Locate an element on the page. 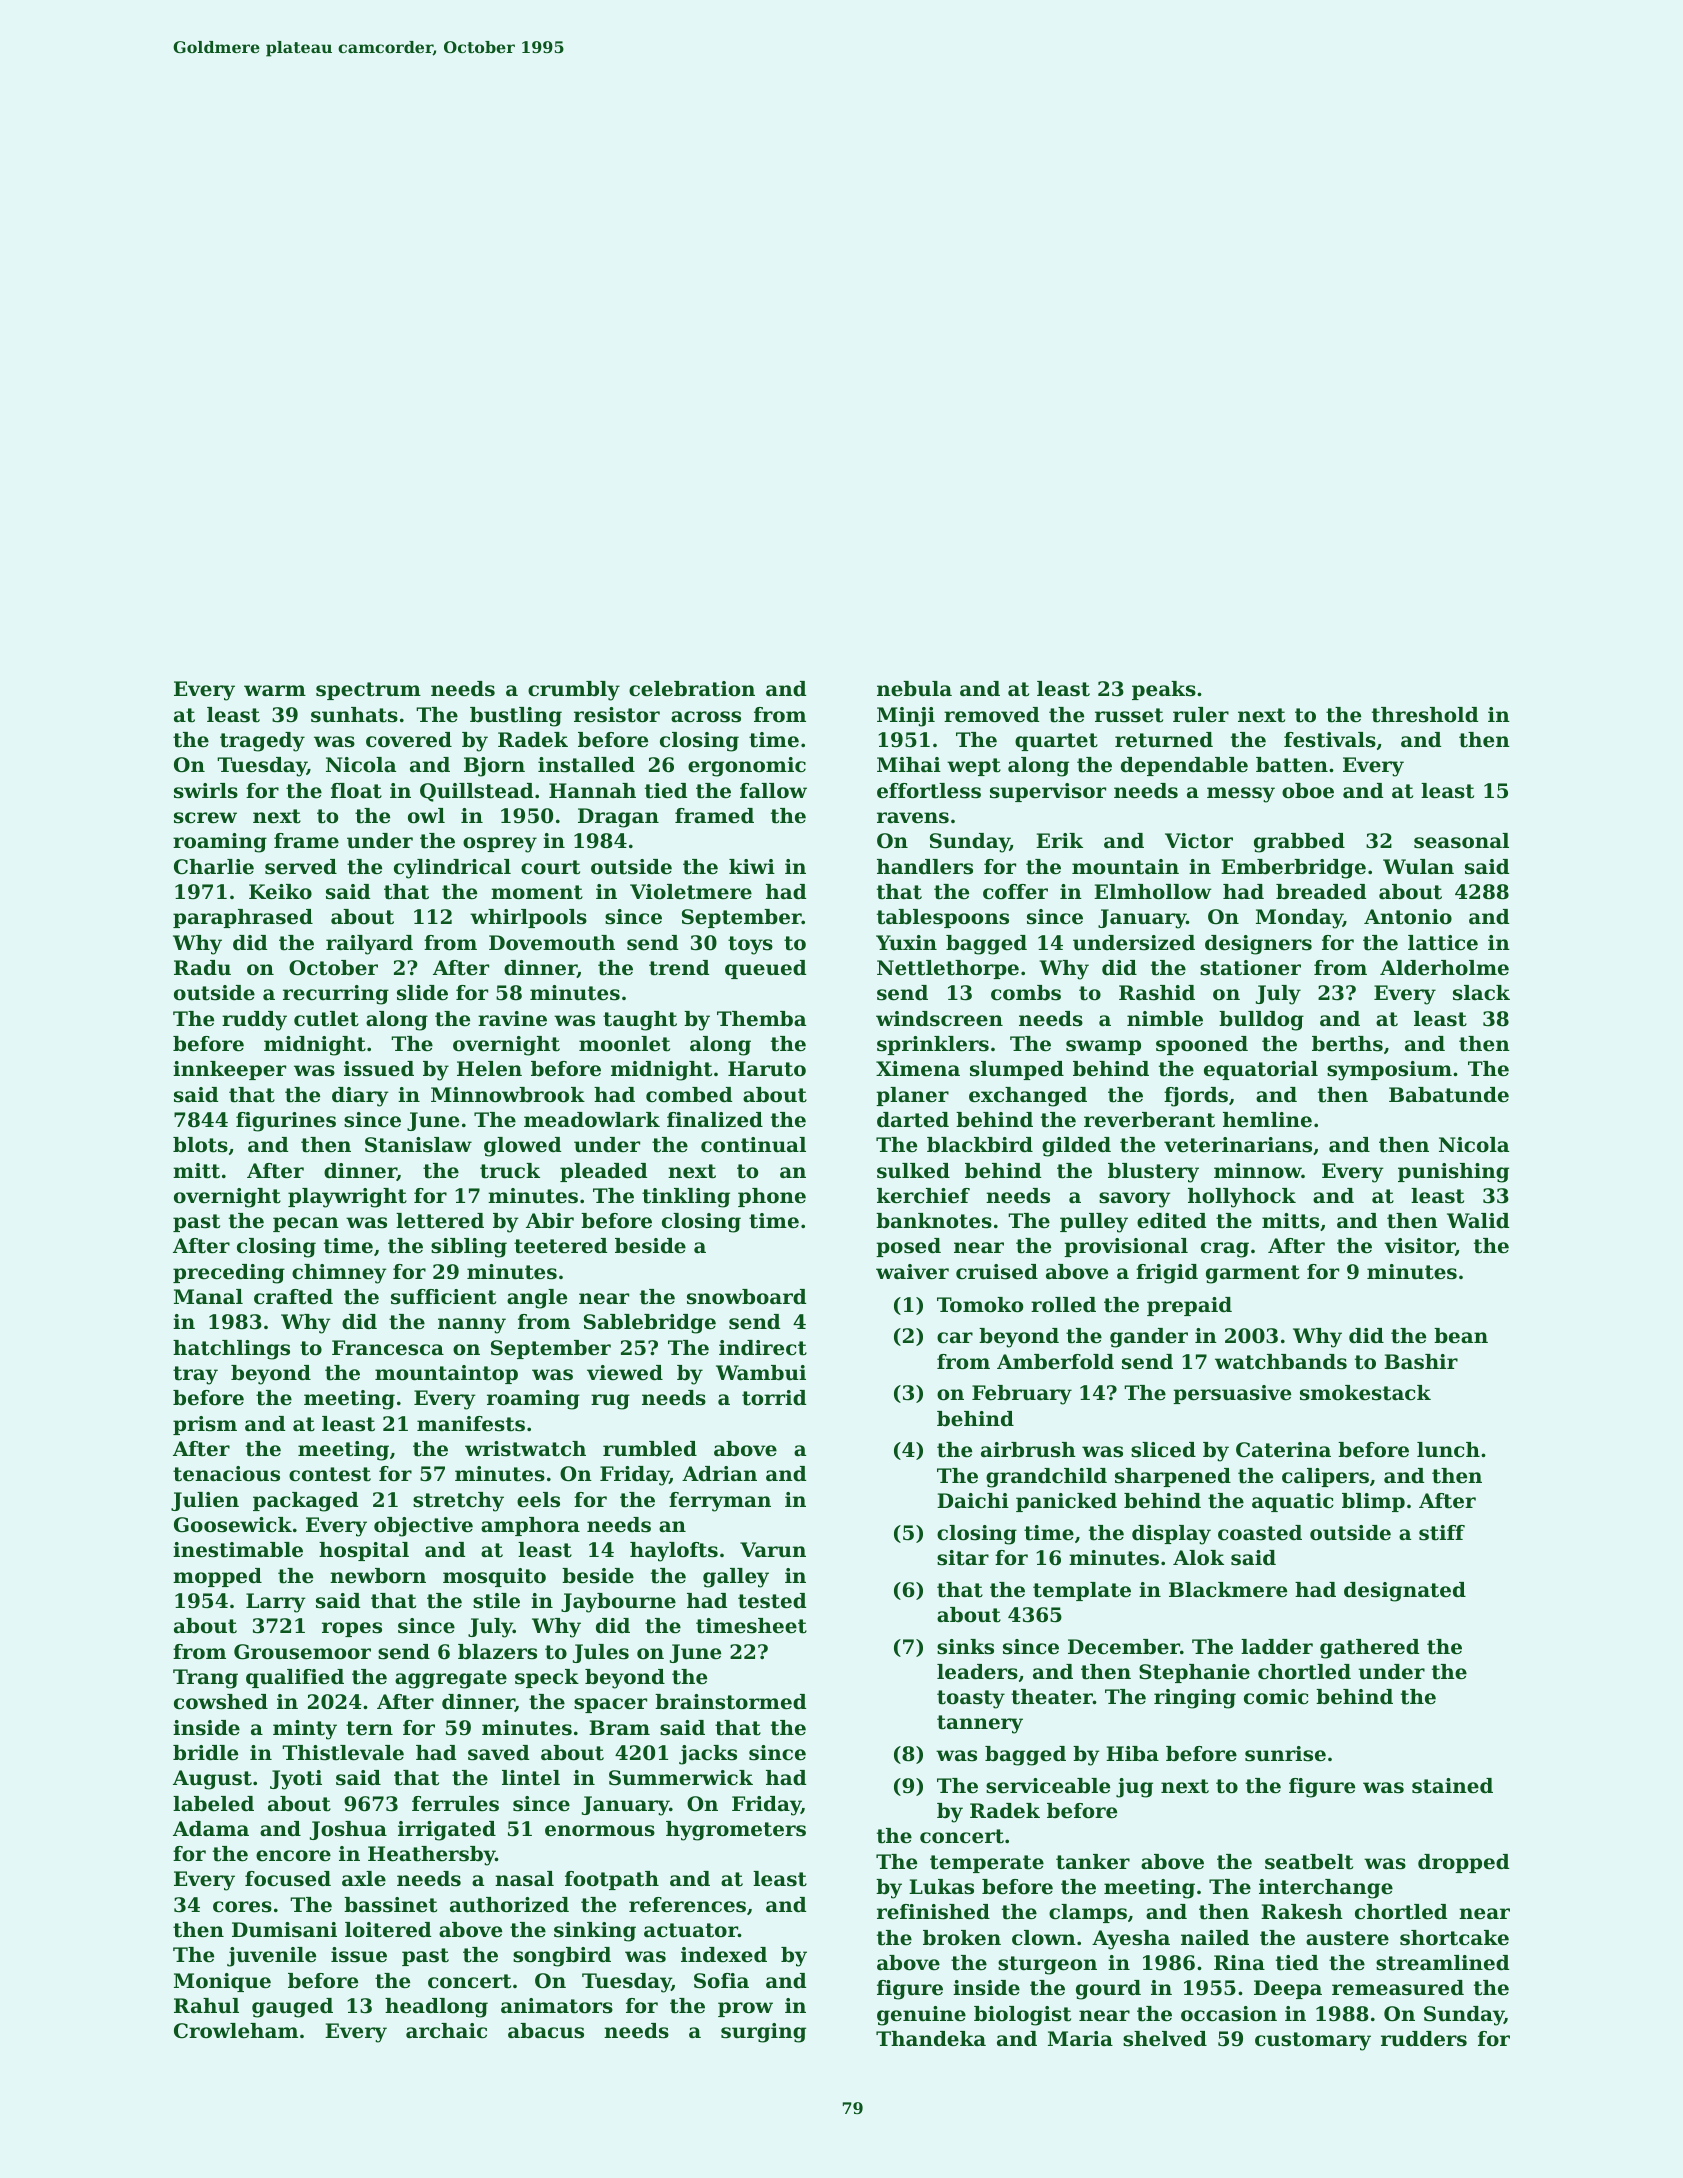  ferrules is located at coordinates (455, 1804).
